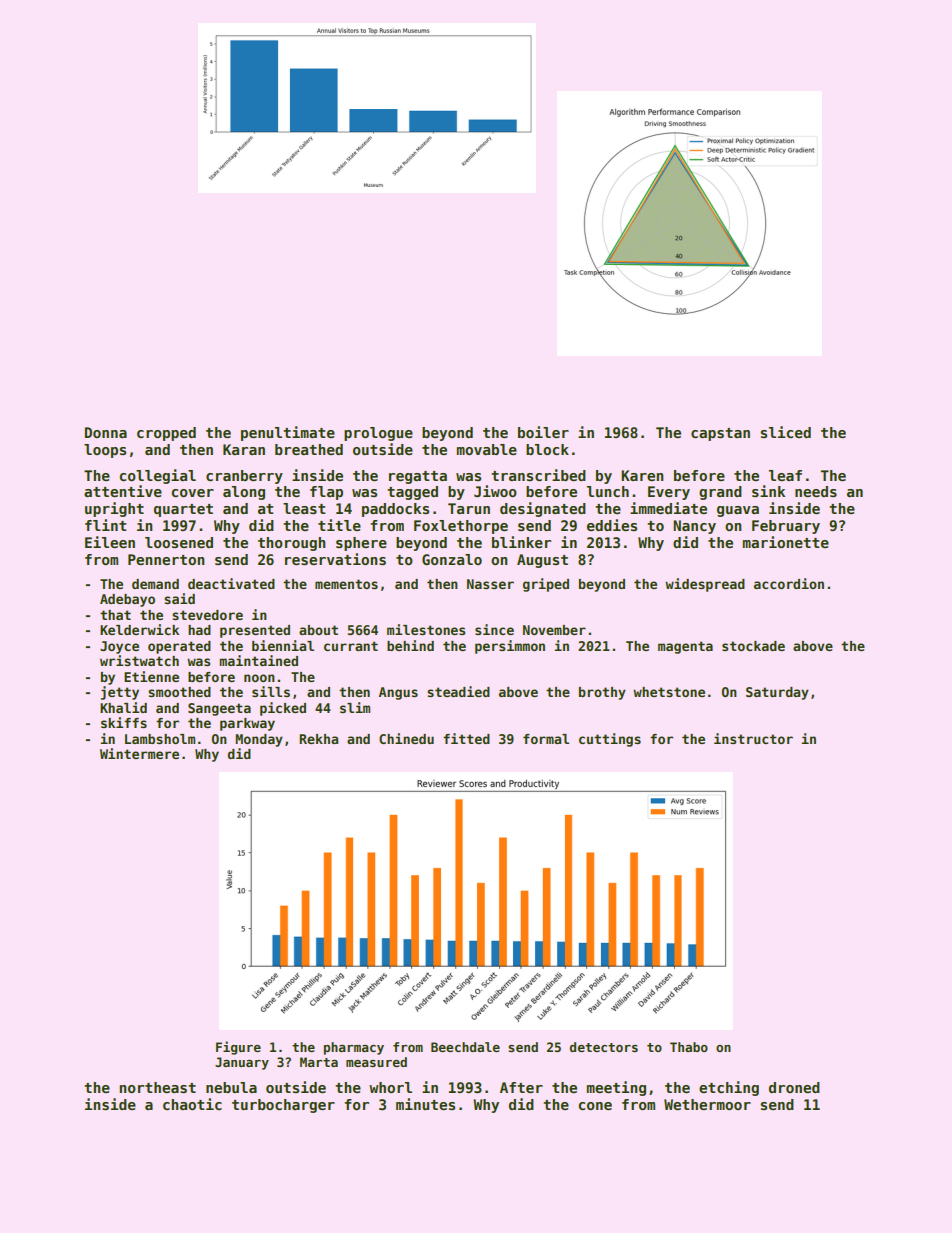  What do you see at coordinates (139, 753) in the page?
I see `Wintermere` at bounding box center [139, 753].
